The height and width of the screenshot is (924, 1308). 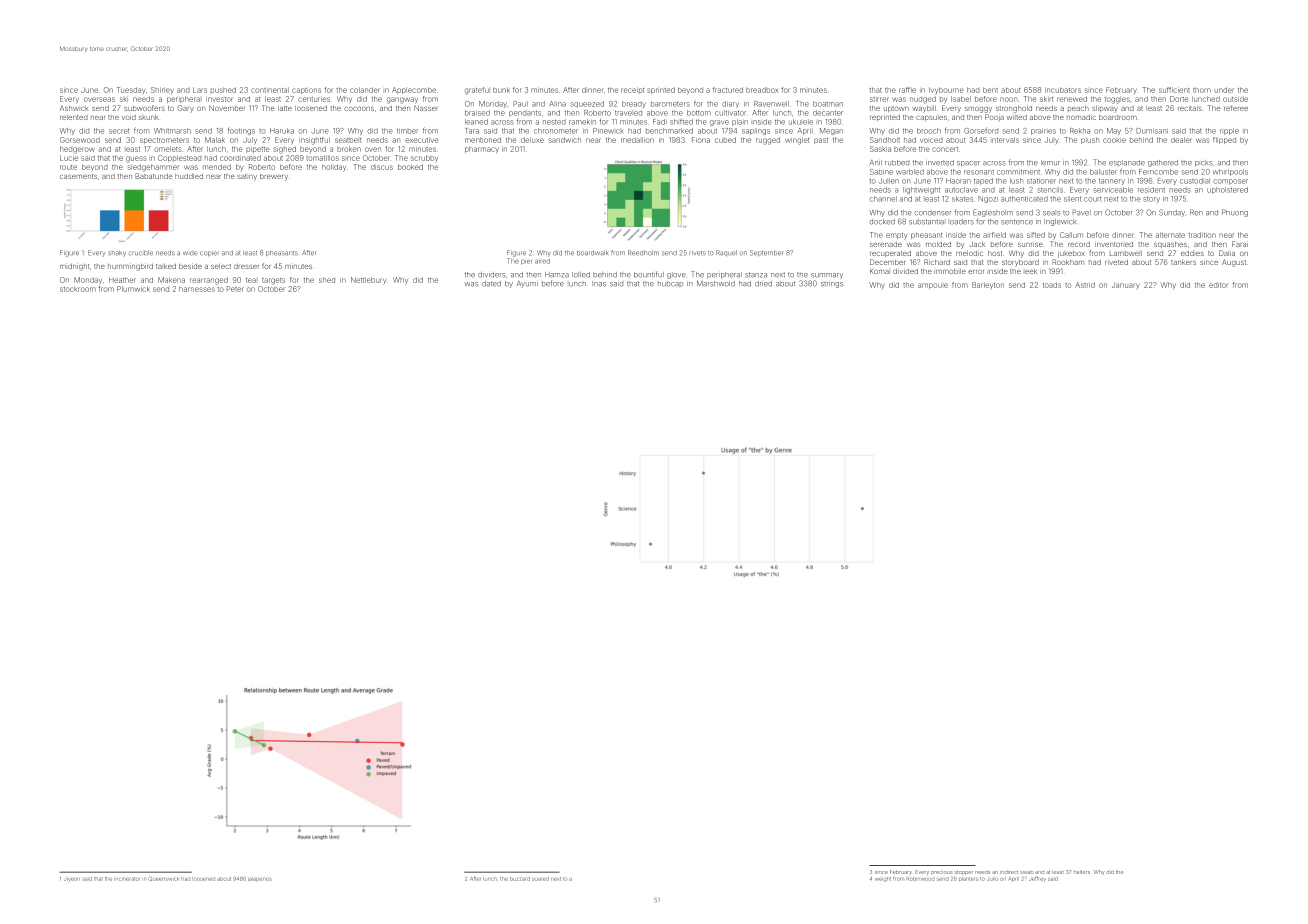 I want to click on soared, so click(x=540, y=879).
